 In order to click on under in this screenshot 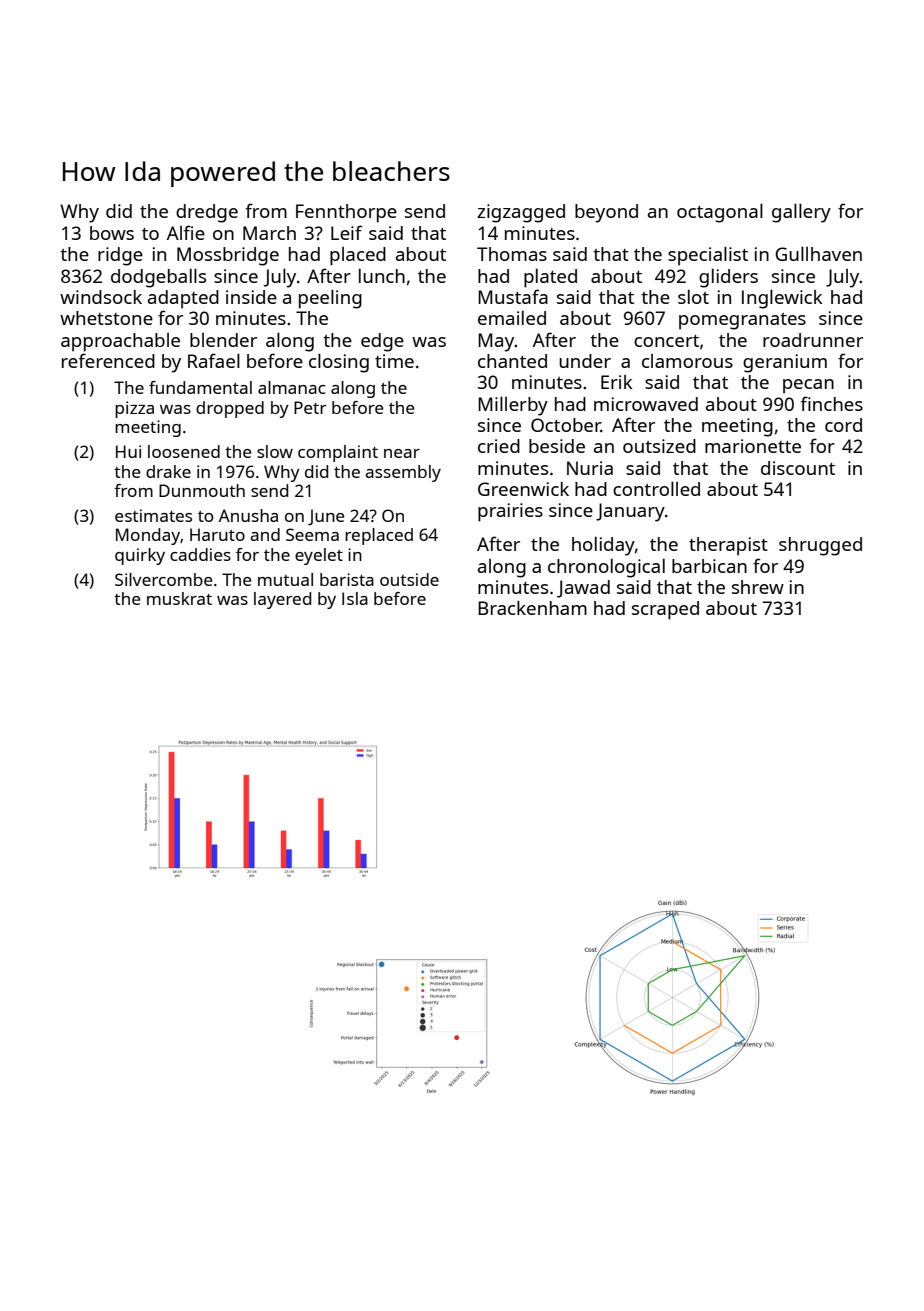, I will do `click(585, 361)`.
